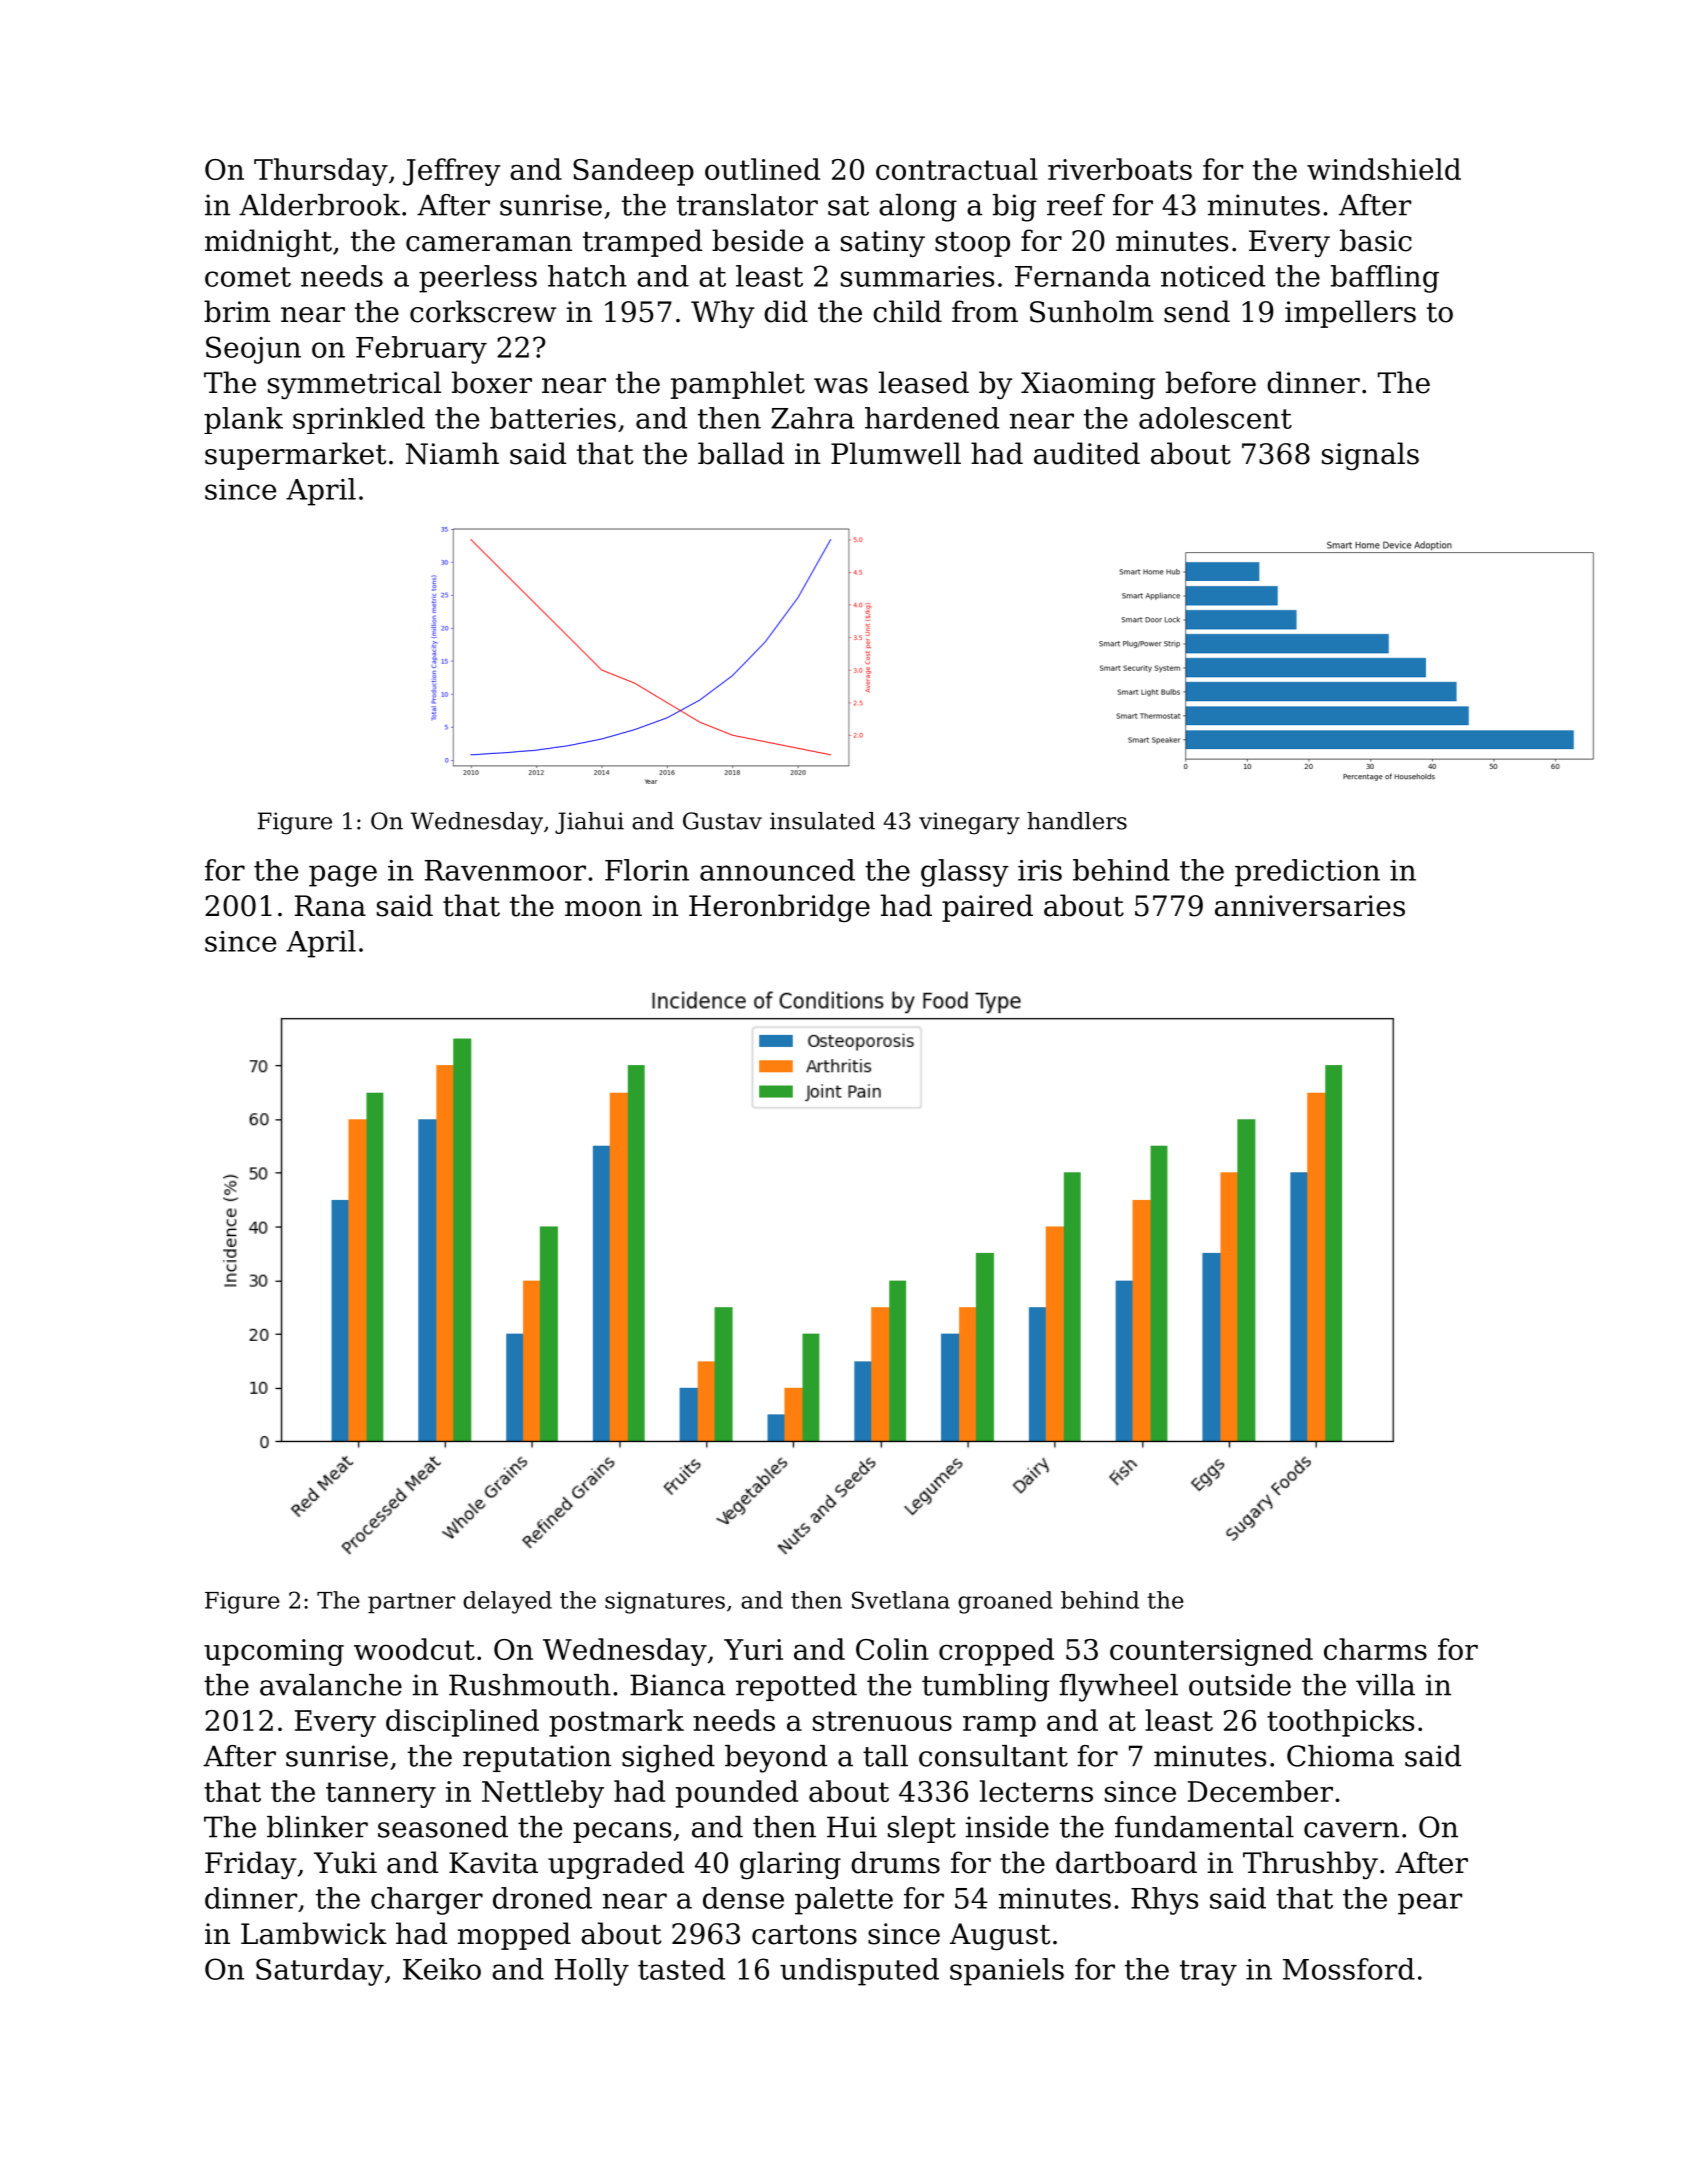 Image resolution: width=1683 pixels, height=2178 pixels. What do you see at coordinates (514, 1936) in the screenshot?
I see `mopped` at bounding box center [514, 1936].
